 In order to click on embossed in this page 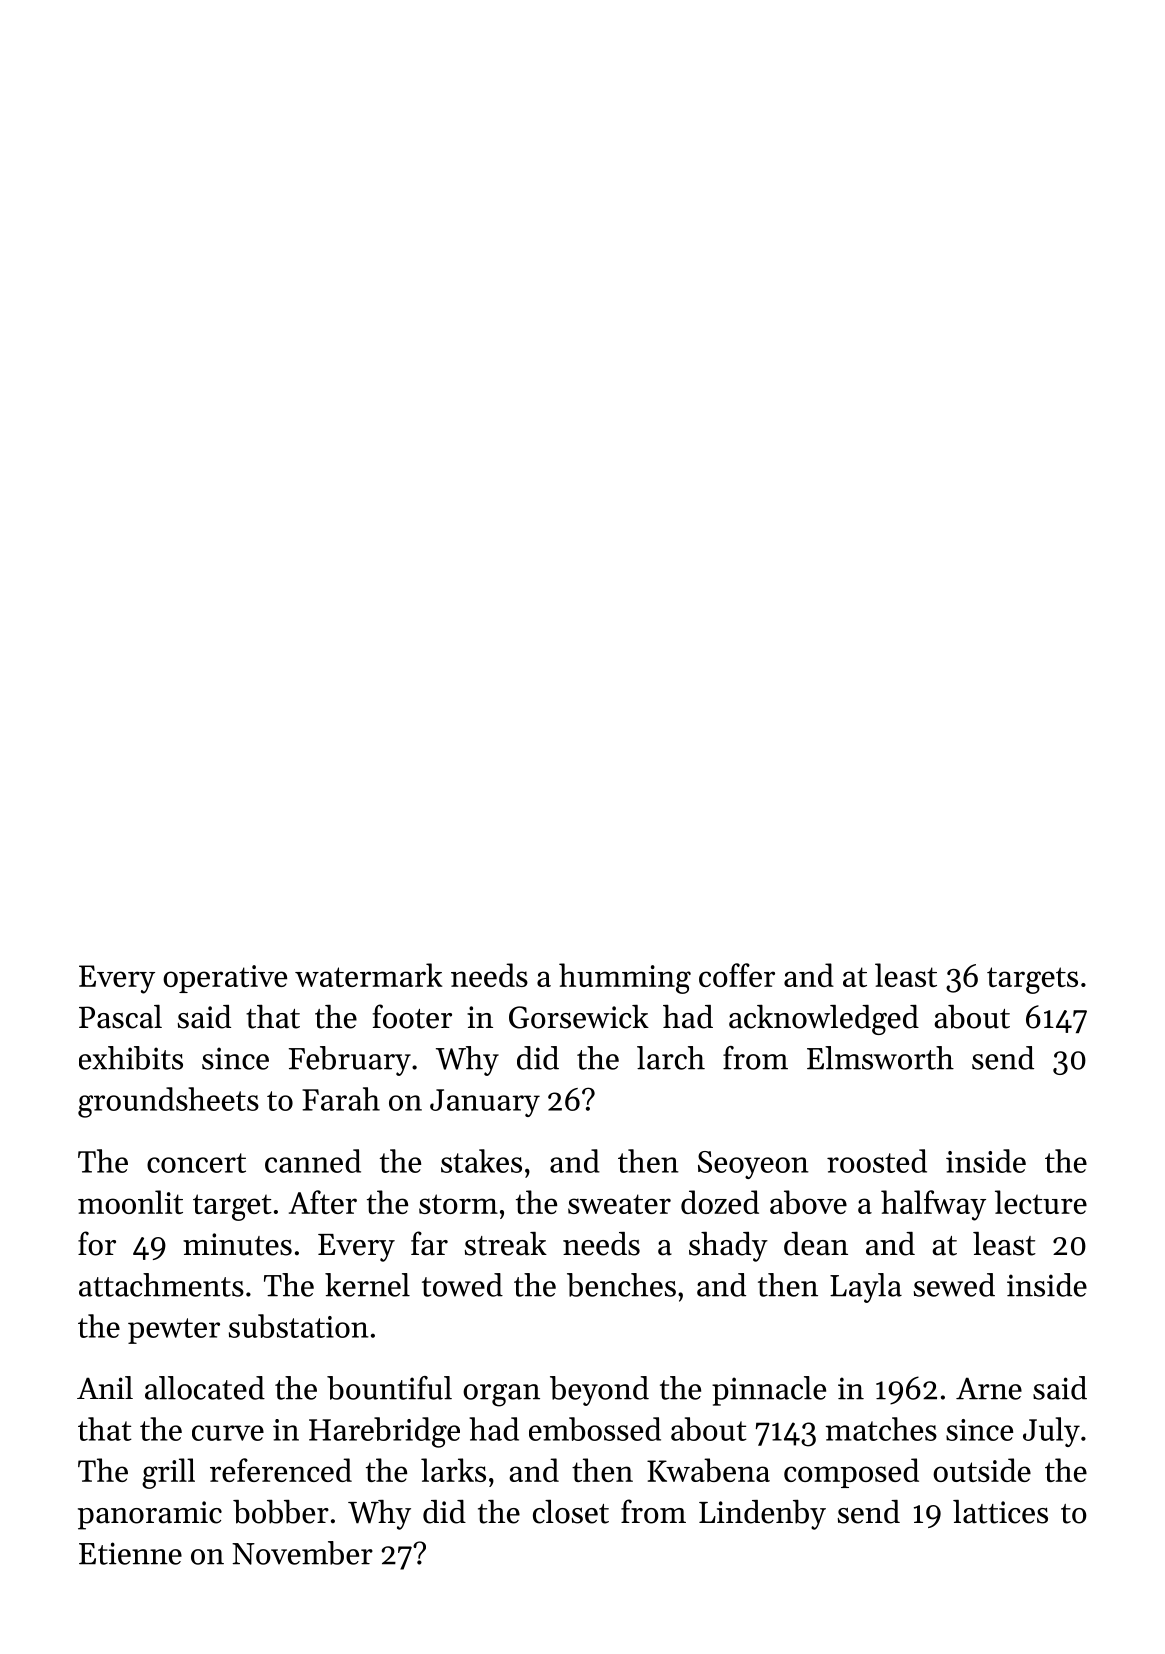, I will do `click(595, 1429)`.
